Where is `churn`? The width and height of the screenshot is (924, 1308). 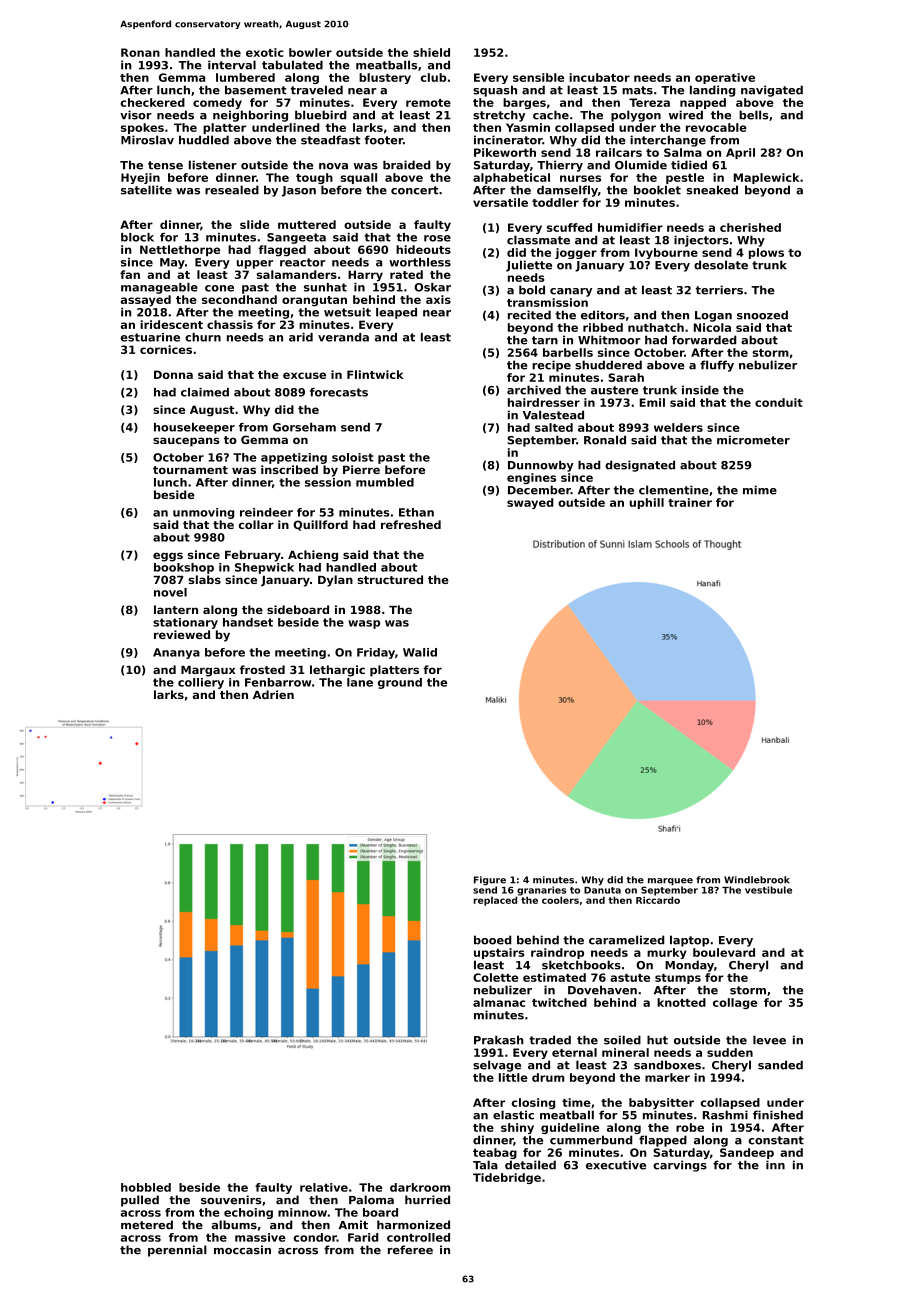 churn is located at coordinates (203, 337).
